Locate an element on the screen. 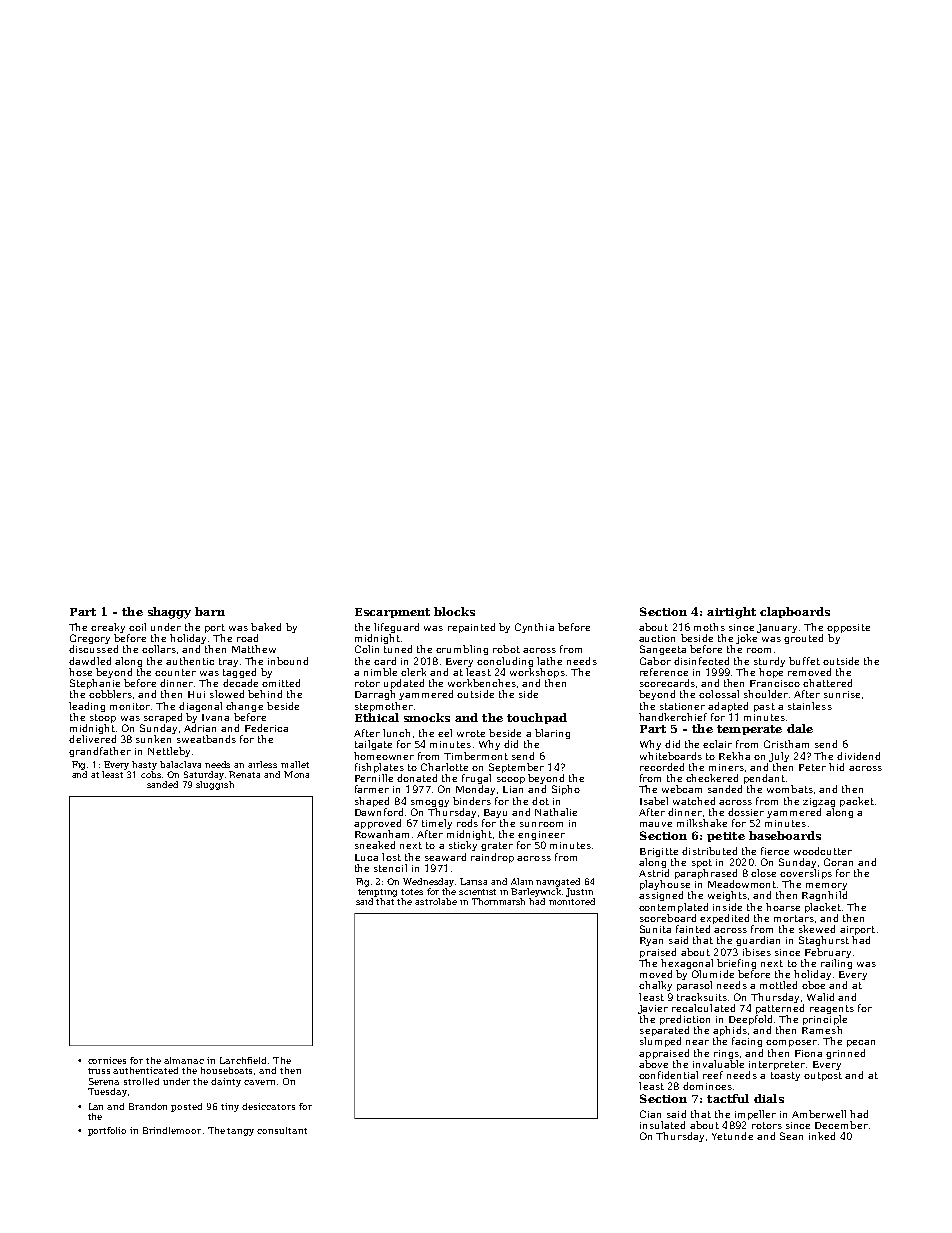 This screenshot has width=952, height=1233. desiccators is located at coordinates (268, 1106).
